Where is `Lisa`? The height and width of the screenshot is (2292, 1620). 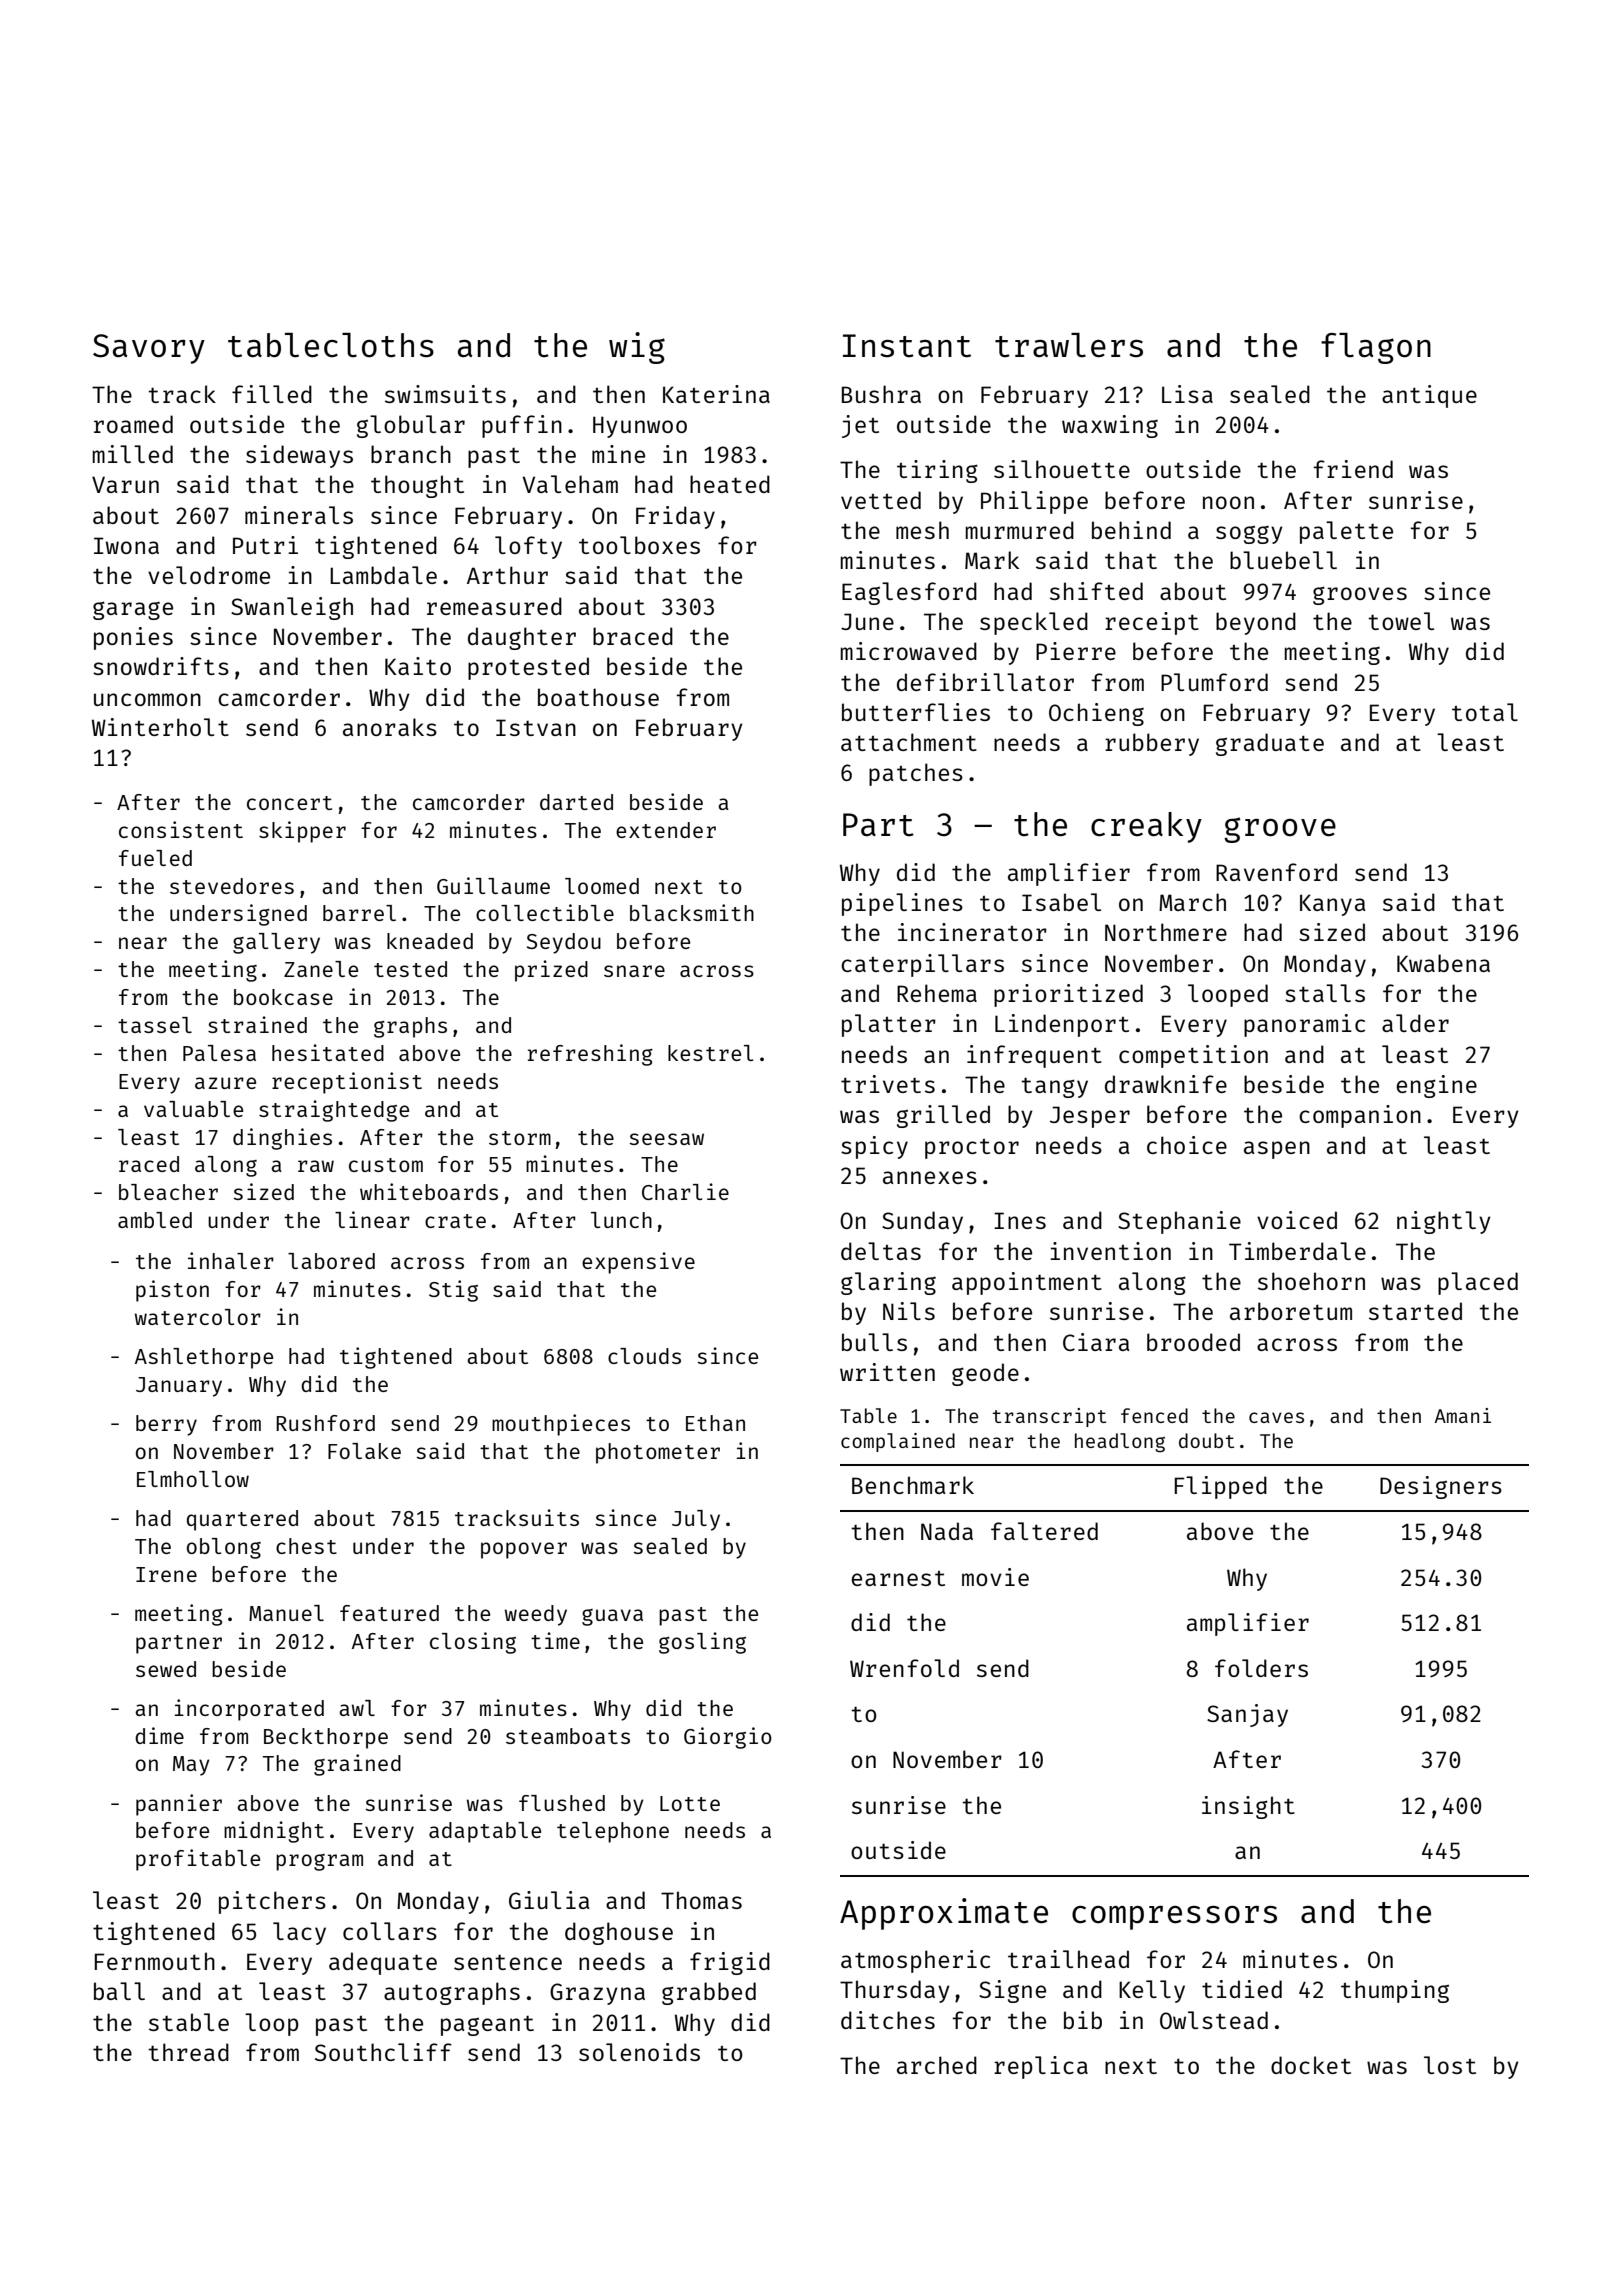 Lisa is located at coordinates (1187, 394).
